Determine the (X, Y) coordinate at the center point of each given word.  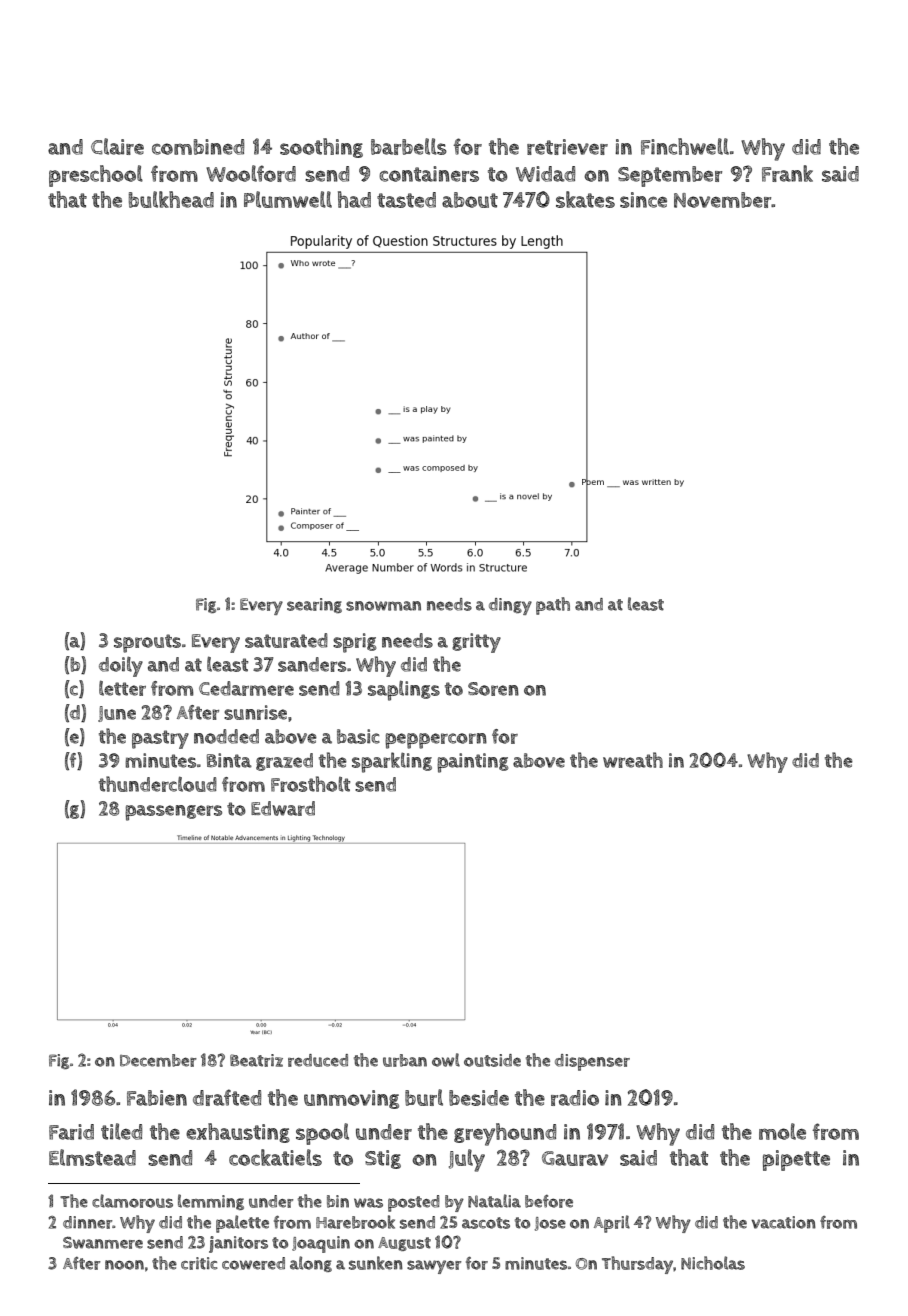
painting (473, 763)
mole (782, 1131)
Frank (787, 173)
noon (124, 1265)
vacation (783, 1222)
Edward (283, 808)
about (470, 200)
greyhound (505, 1134)
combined (198, 147)
